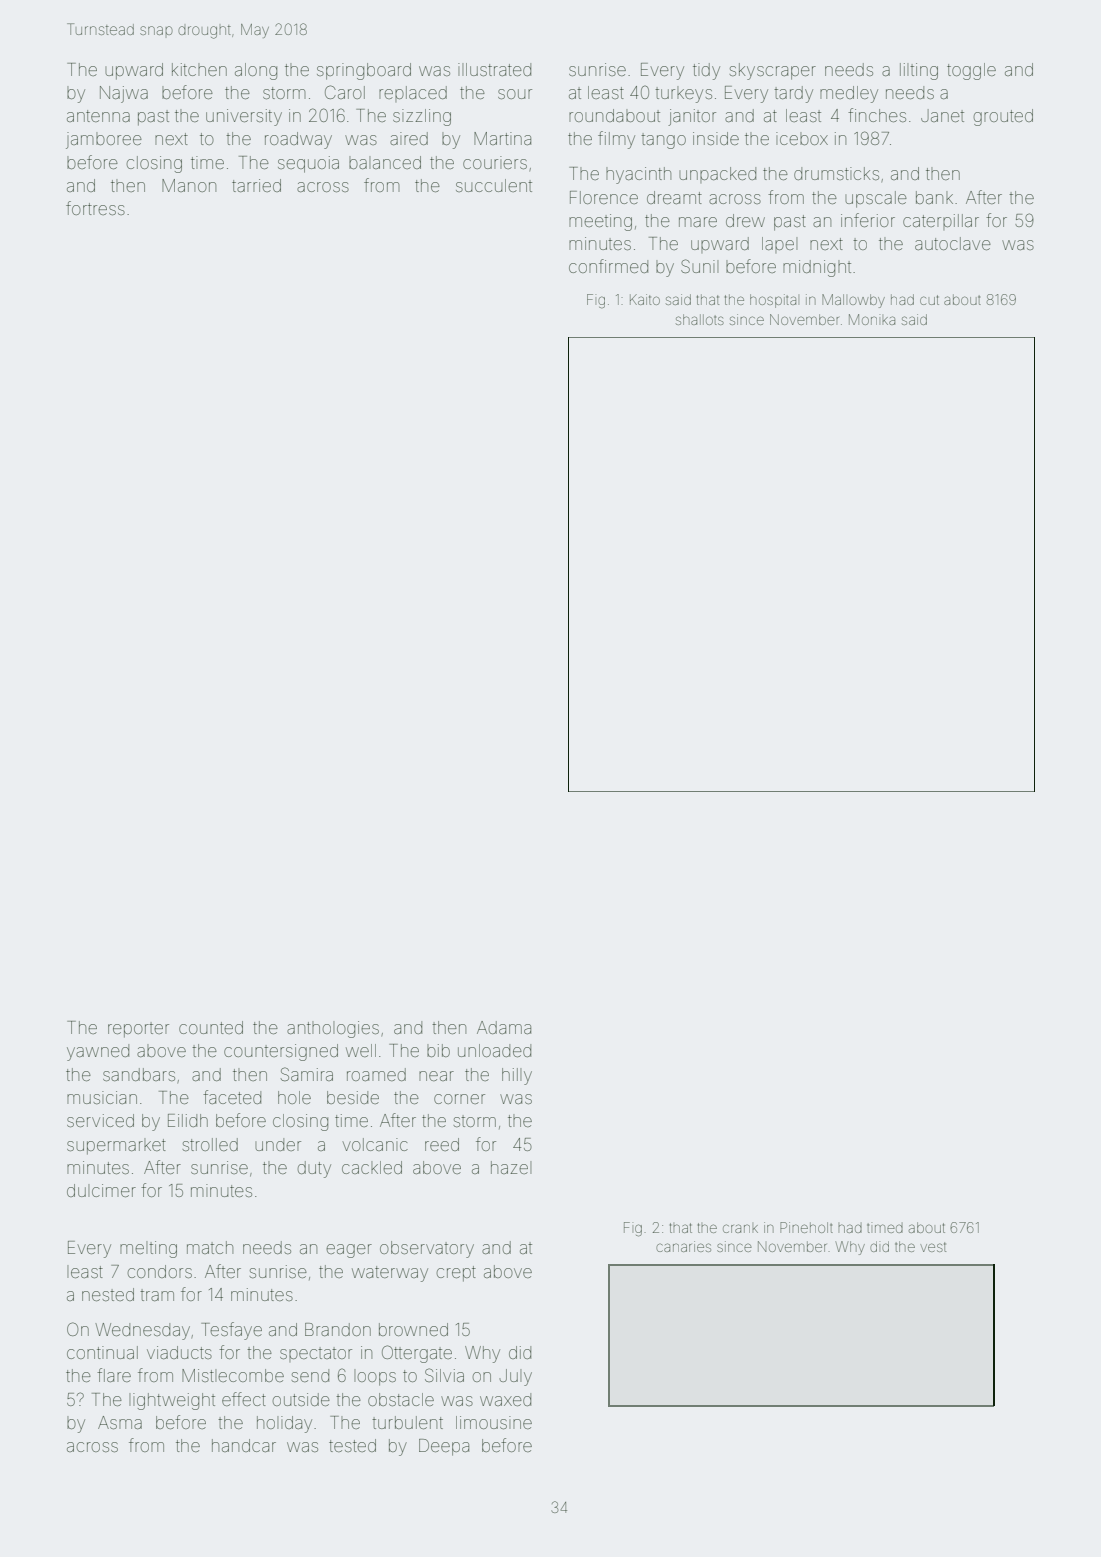  What do you see at coordinates (138, 1029) in the document?
I see `reporter` at bounding box center [138, 1029].
